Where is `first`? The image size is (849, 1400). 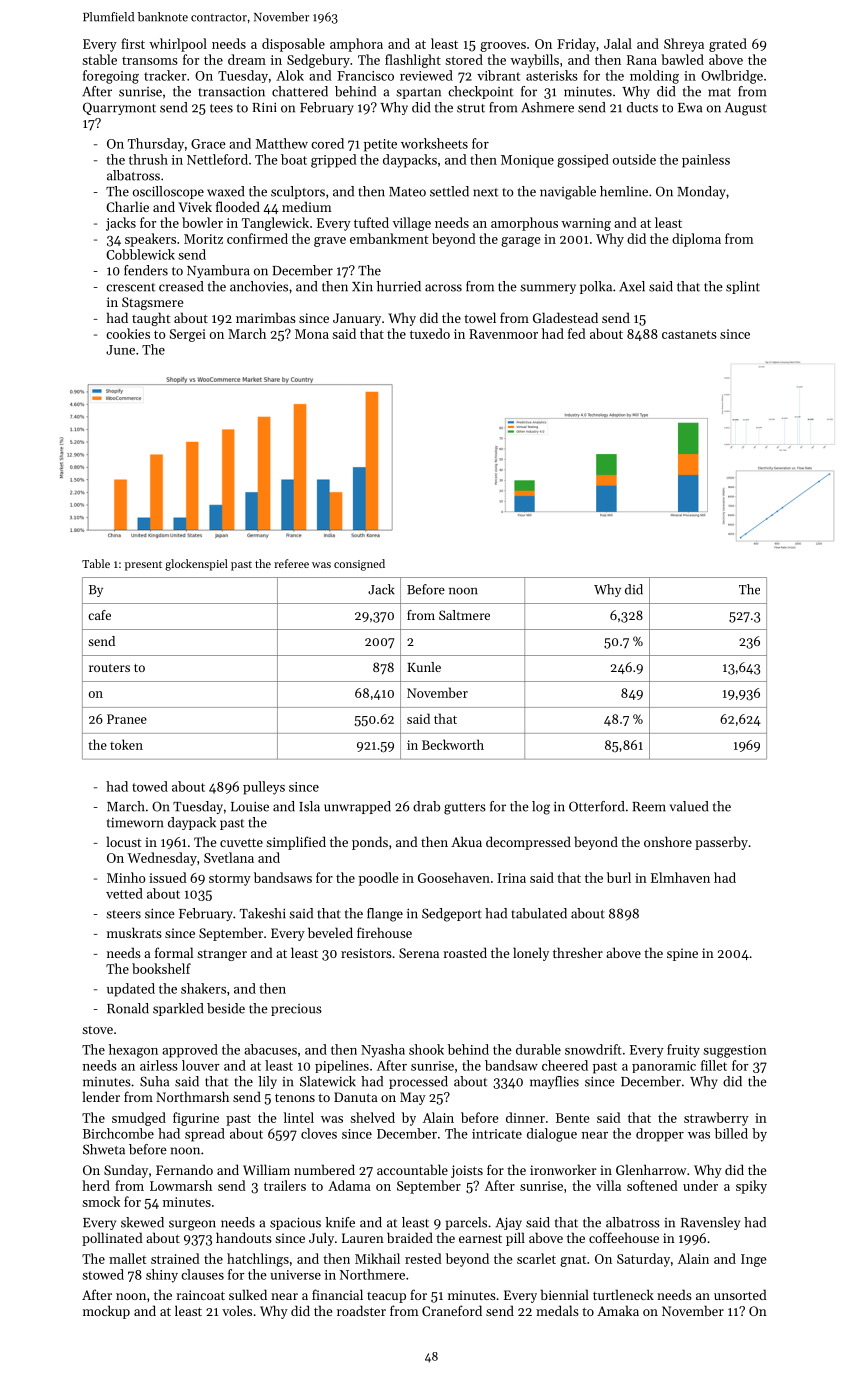
first is located at coordinates (133, 43).
